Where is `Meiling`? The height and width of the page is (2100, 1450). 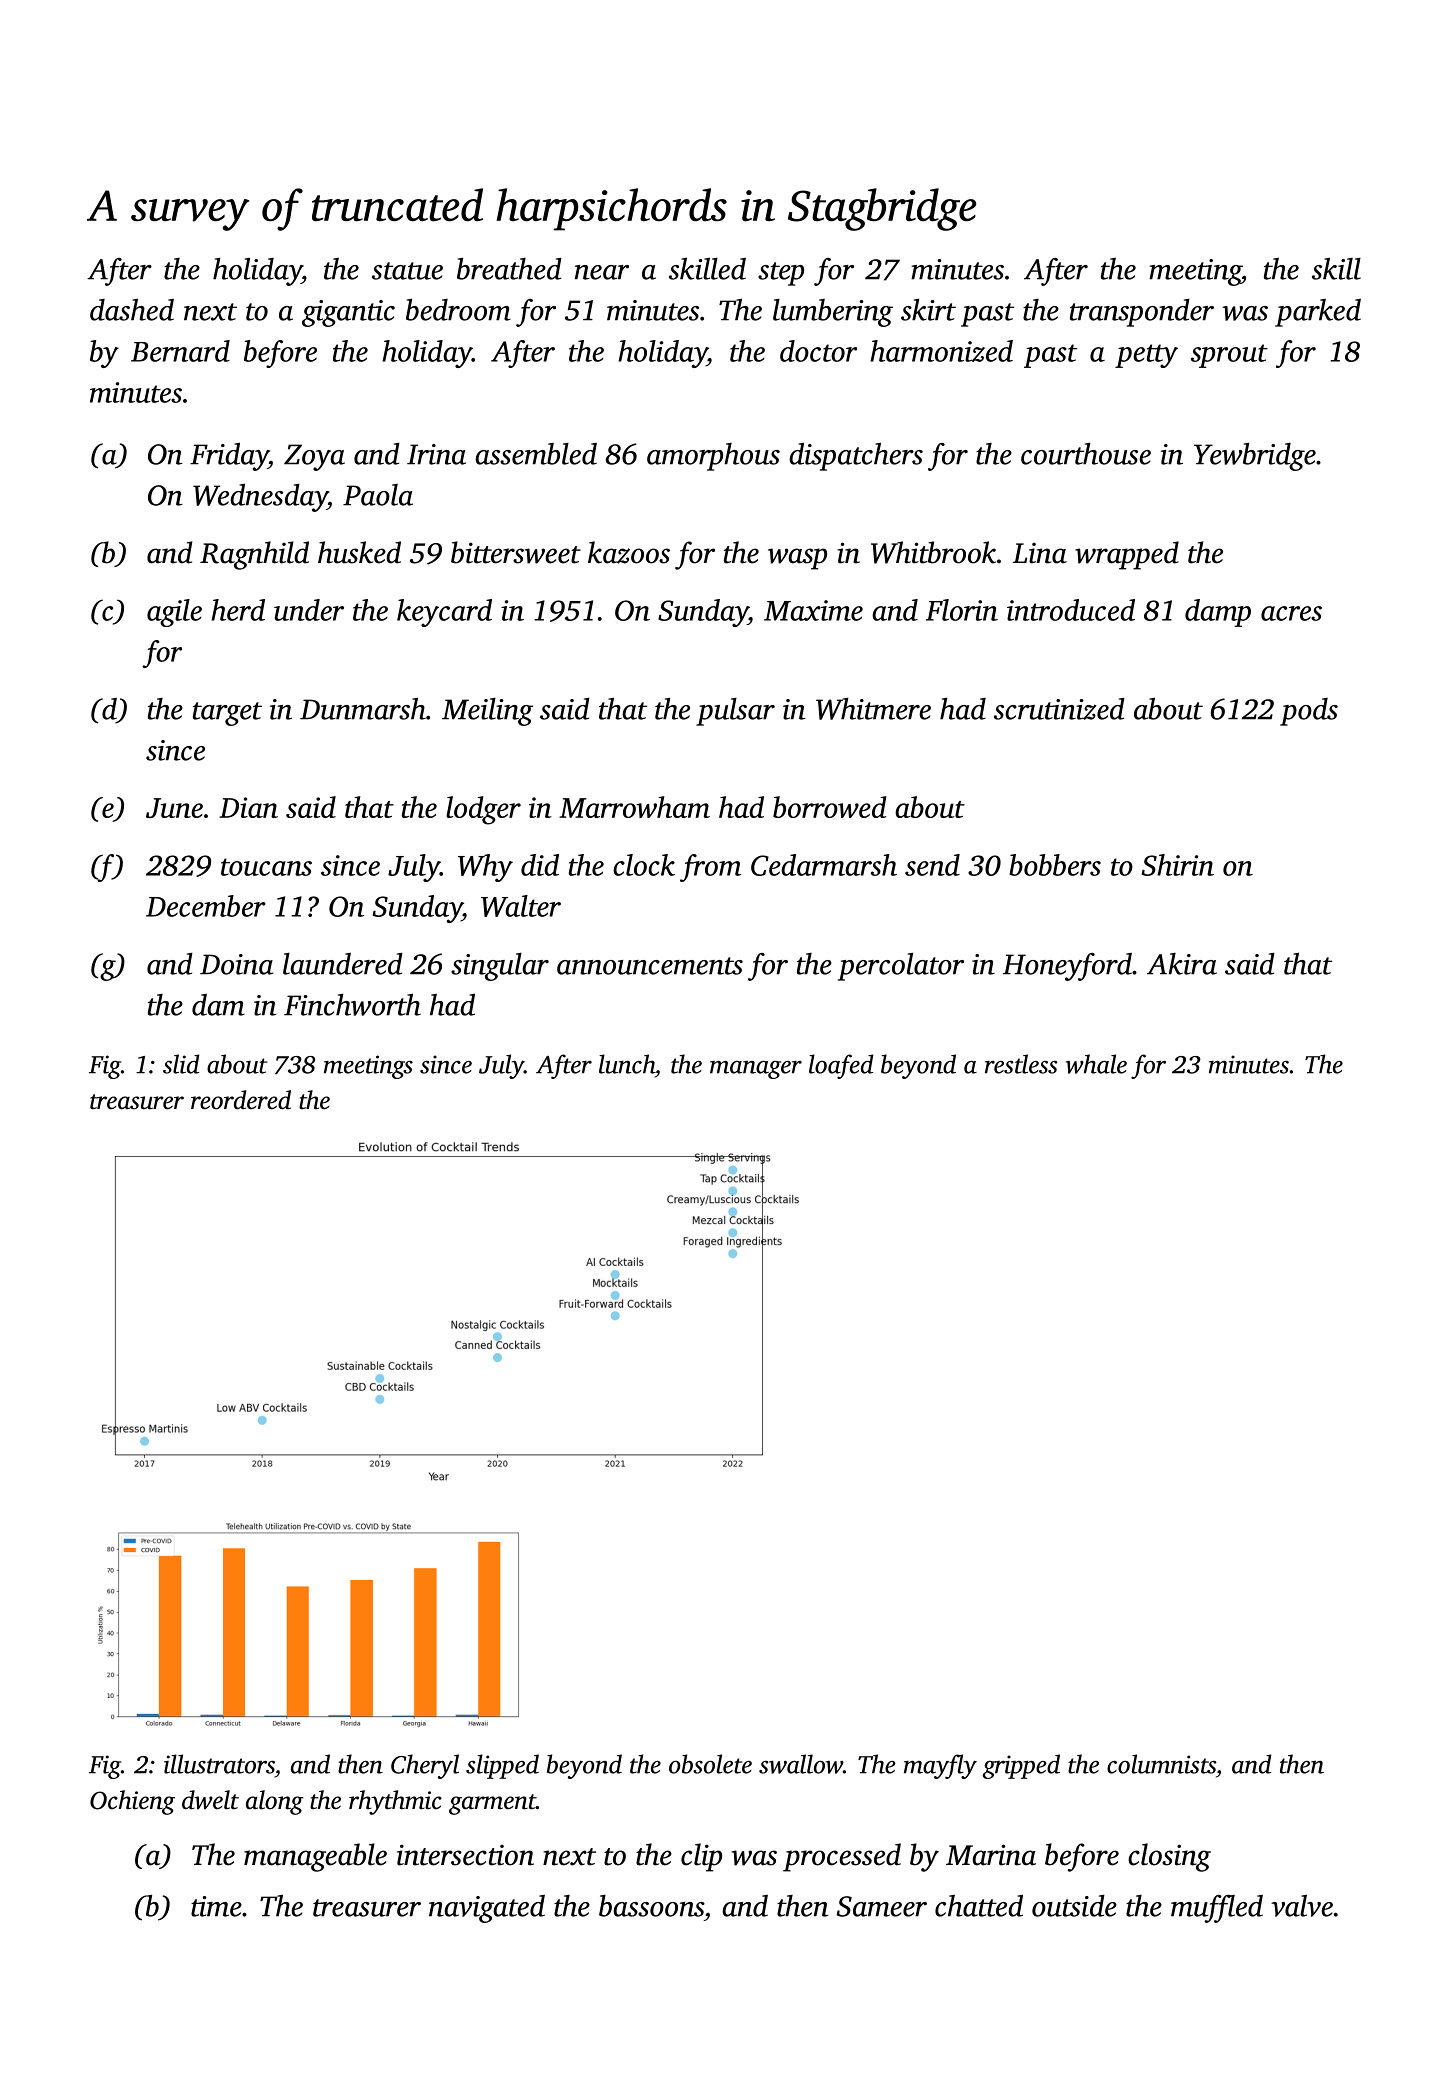 Meiling is located at coordinates (487, 712).
